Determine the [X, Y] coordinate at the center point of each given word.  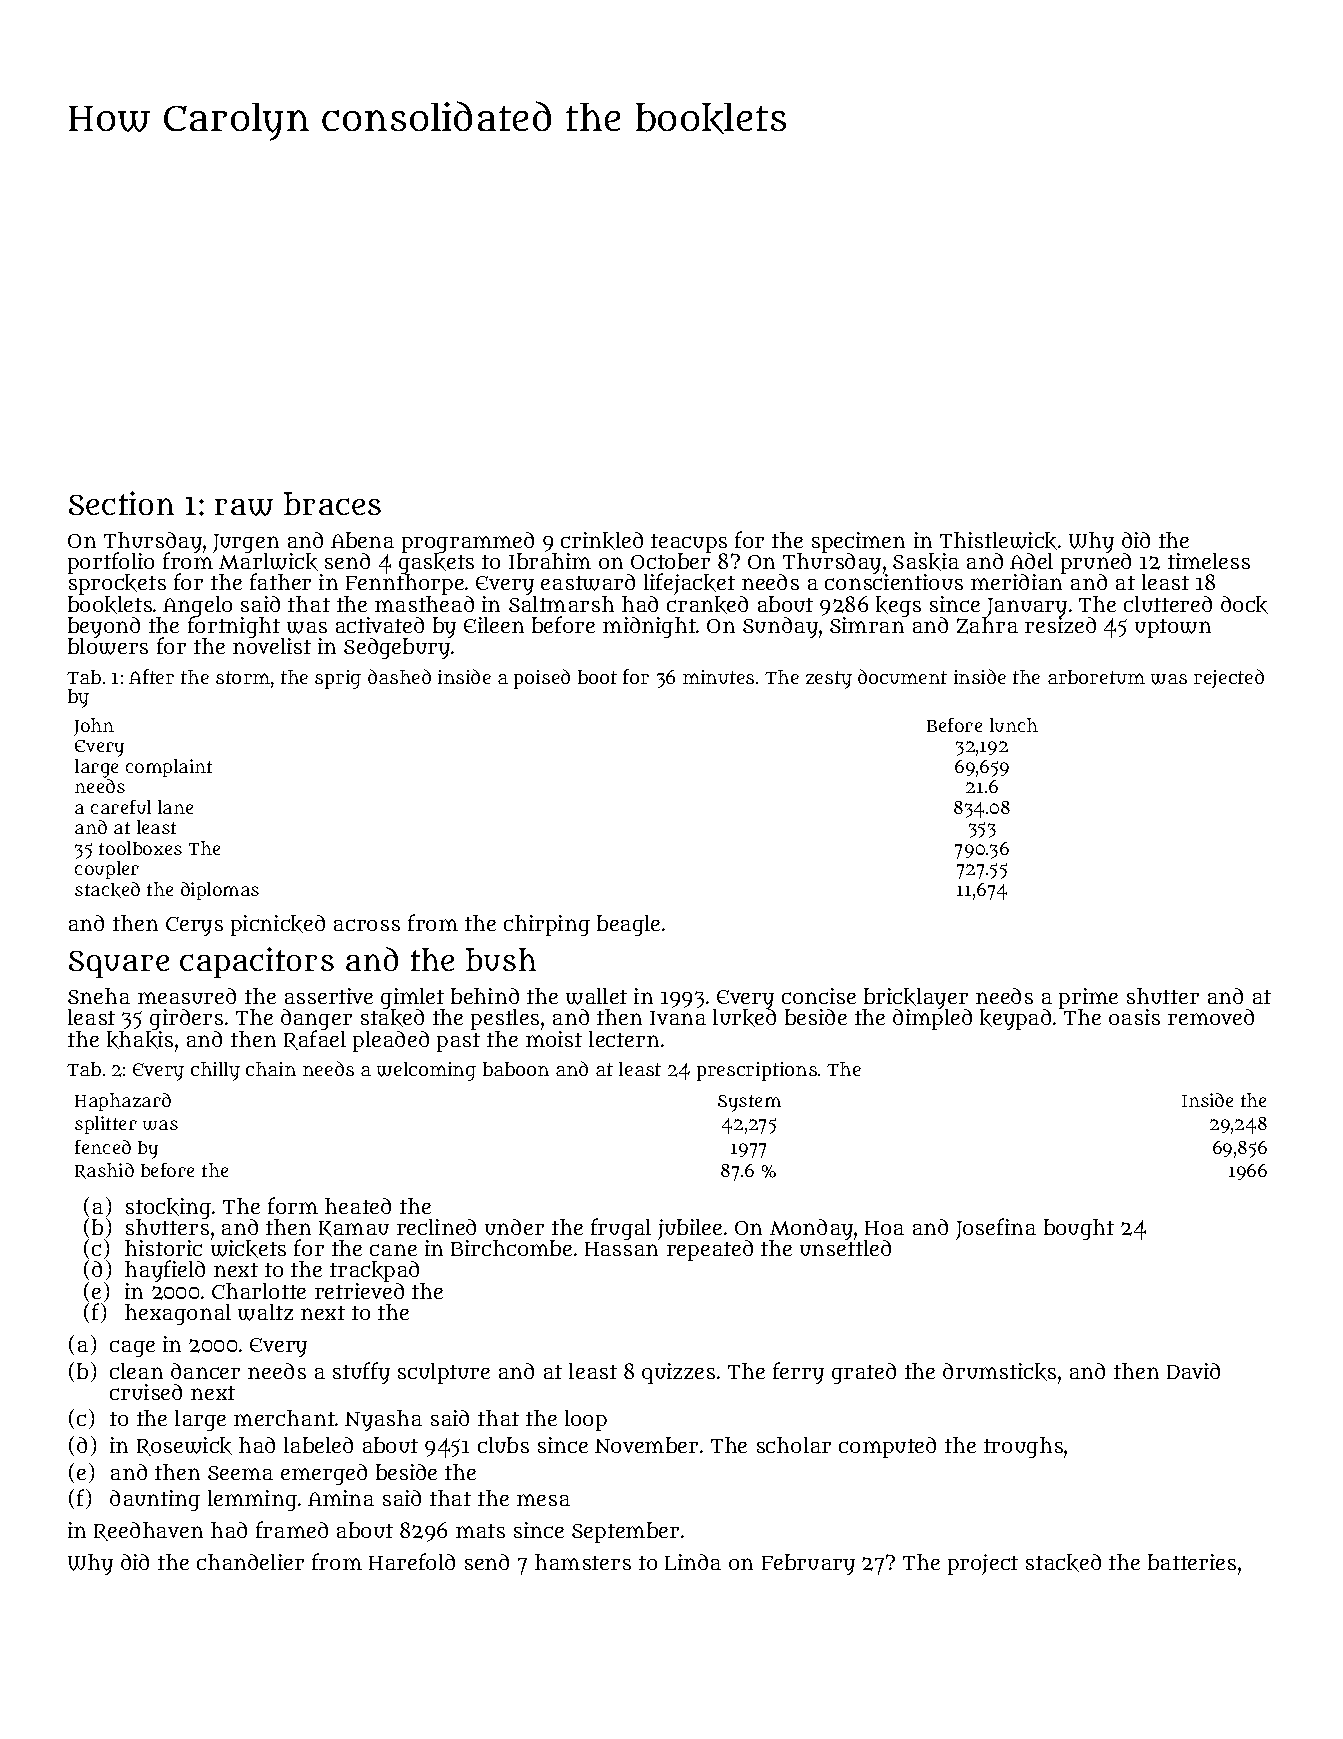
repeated [710, 1250]
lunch [1014, 725]
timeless [1209, 561]
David [1193, 1371]
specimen [858, 542]
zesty [829, 680]
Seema [240, 1473]
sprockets [117, 585]
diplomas [220, 891]
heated [358, 1206]
